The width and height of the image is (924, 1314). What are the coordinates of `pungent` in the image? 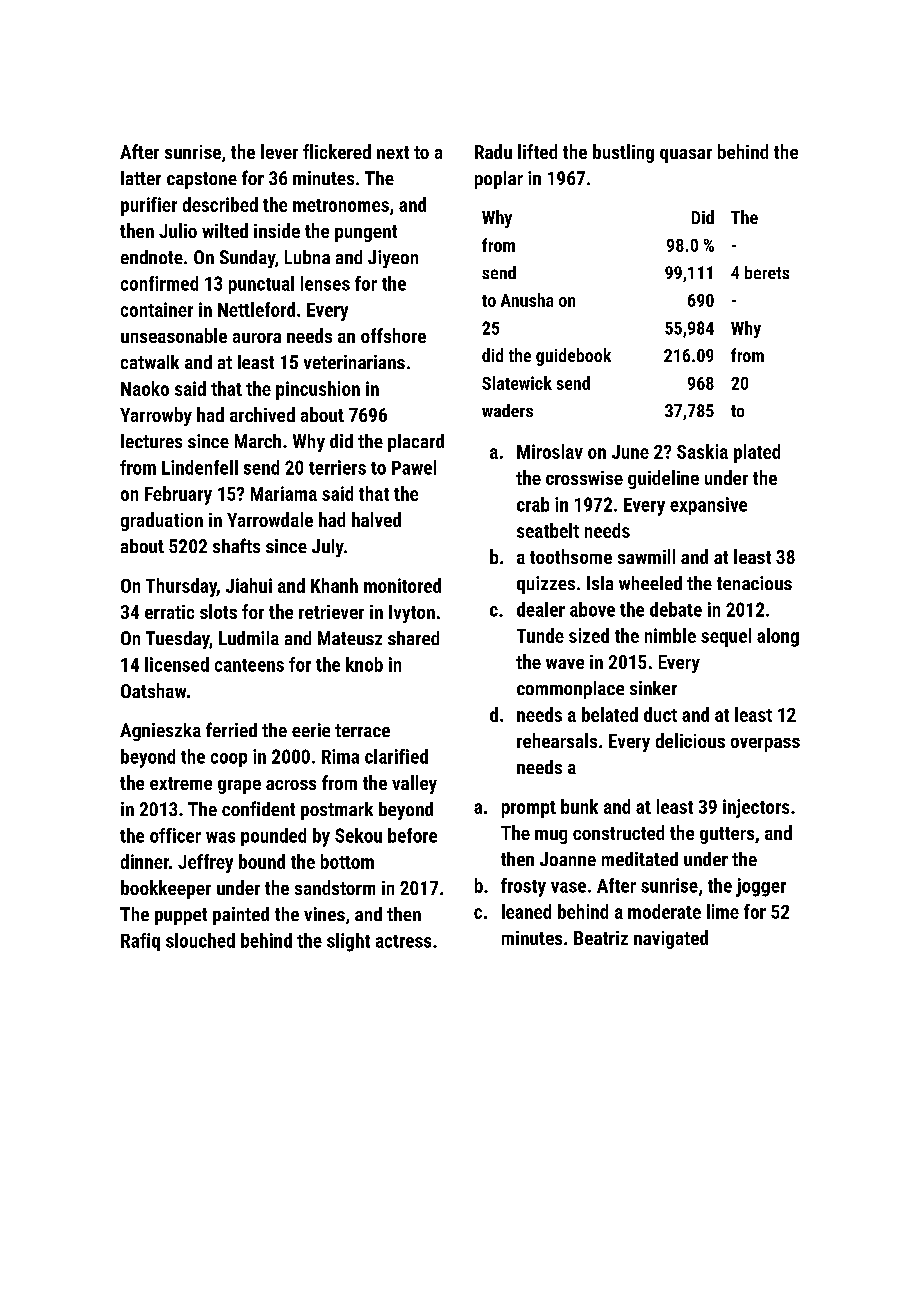 It's located at (366, 233).
